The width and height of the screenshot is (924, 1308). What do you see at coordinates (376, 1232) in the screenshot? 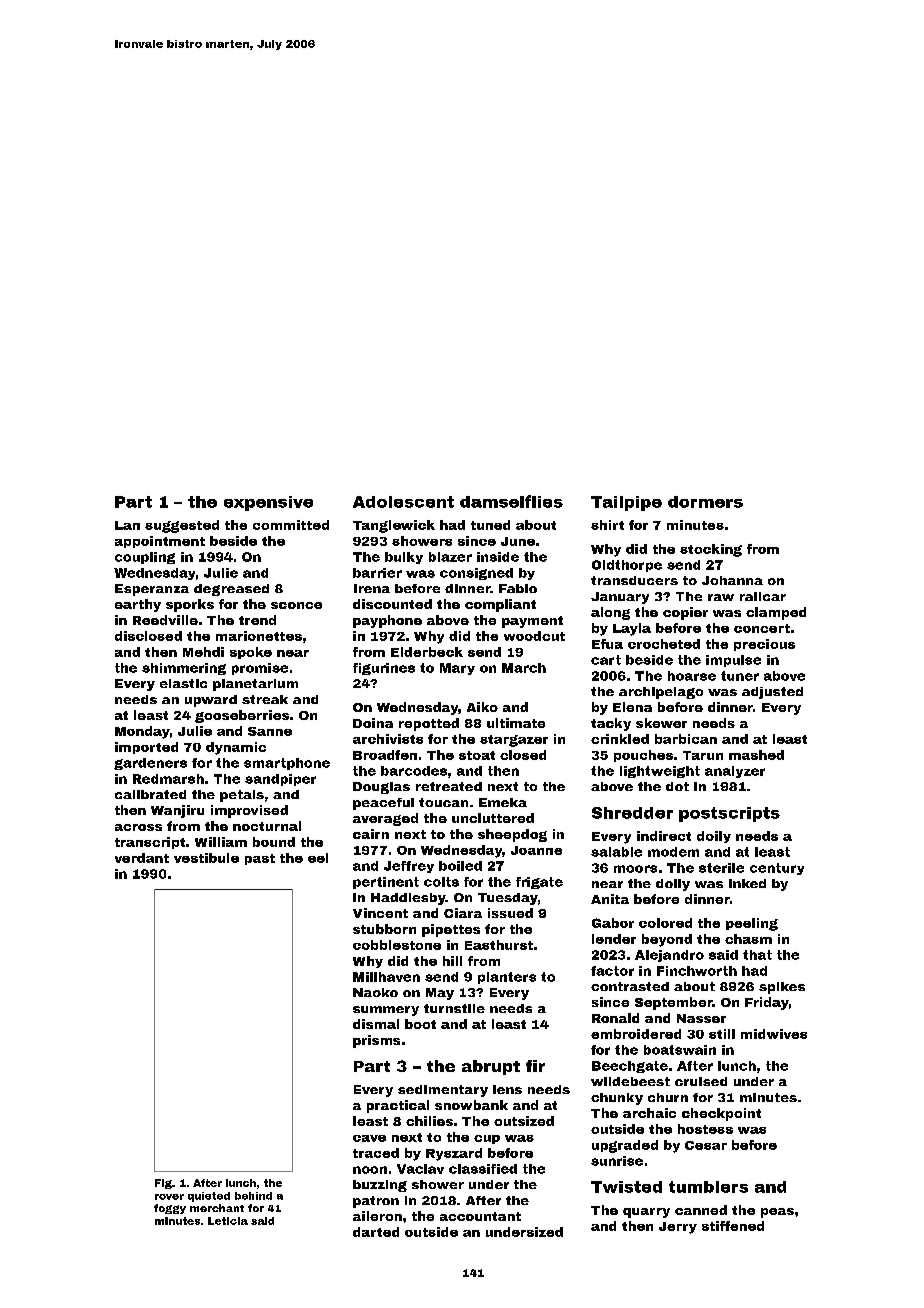
I see `darted` at bounding box center [376, 1232].
